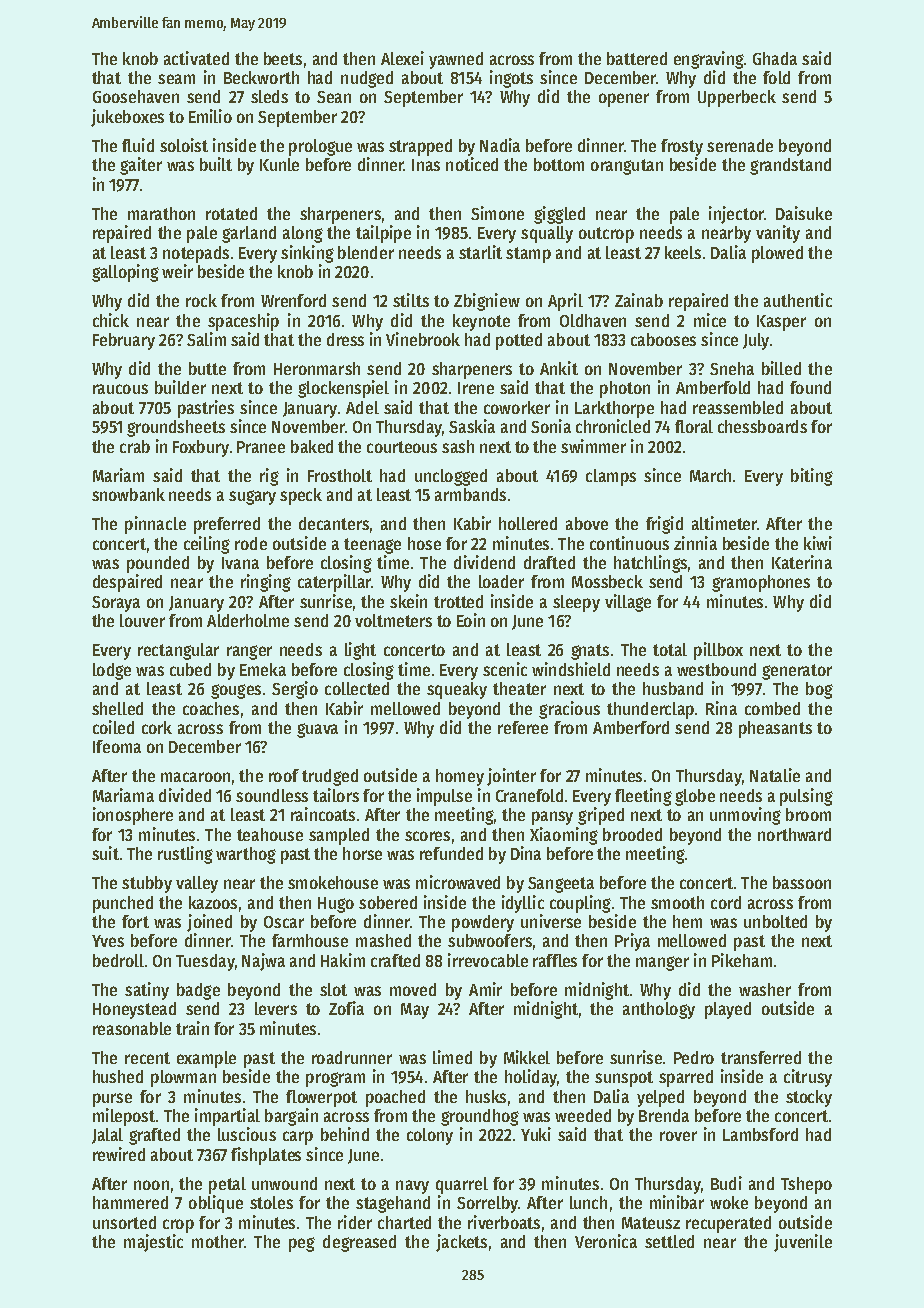 Image resolution: width=924 pixels, height=1308 pixels. What do you see at coordinates (302, 1244) in the image?
I see `peg` at bounding box center [302, 1244].
